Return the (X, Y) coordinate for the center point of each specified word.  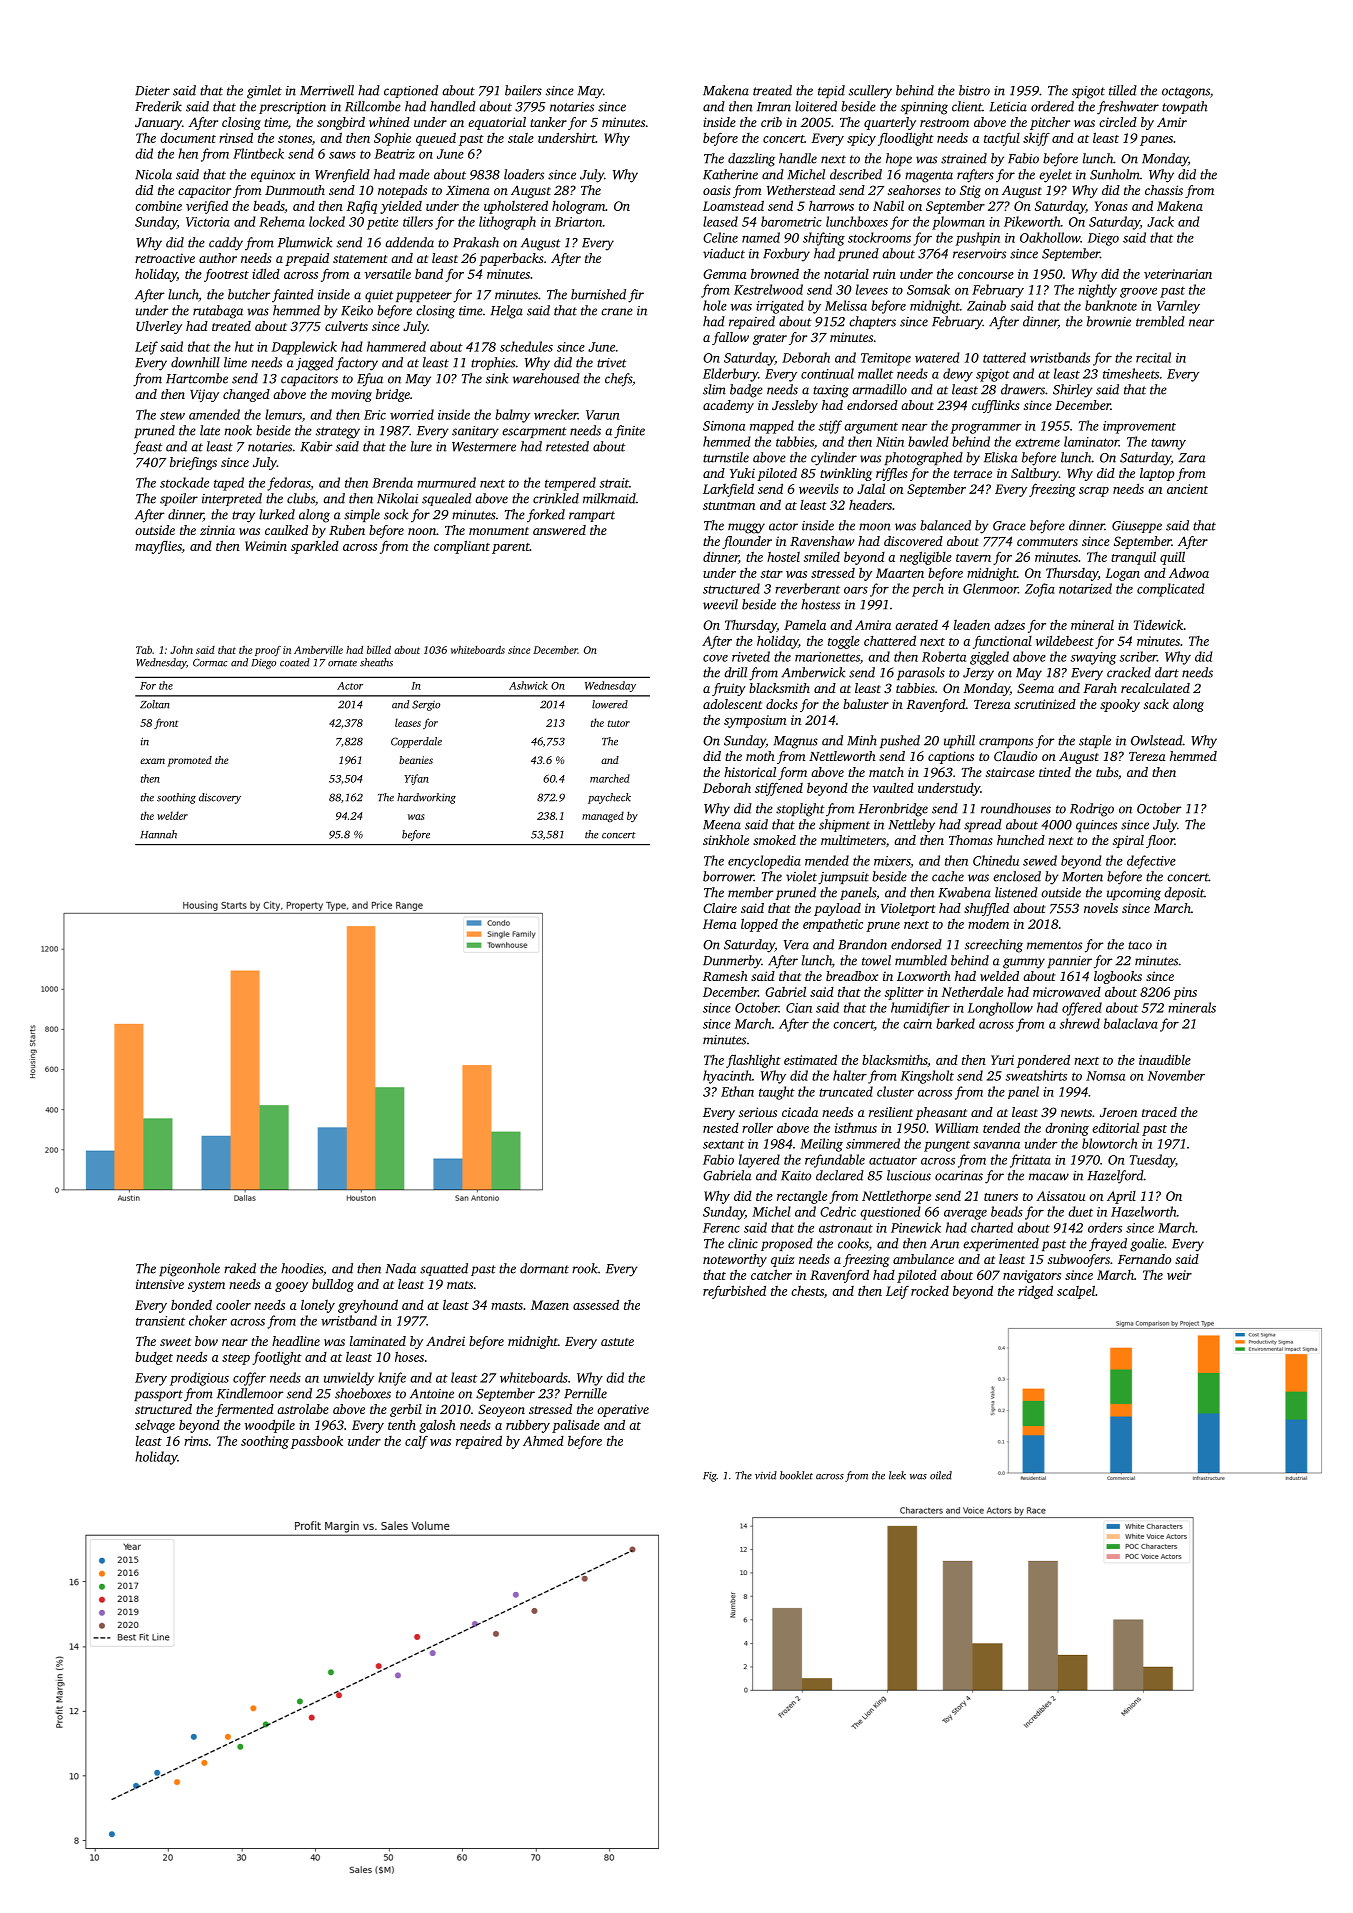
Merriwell (327, 90)
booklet (796, 1475)
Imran (774, 107)
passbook (317, 1442)
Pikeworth (1032, 221)
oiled (941, 1475)
